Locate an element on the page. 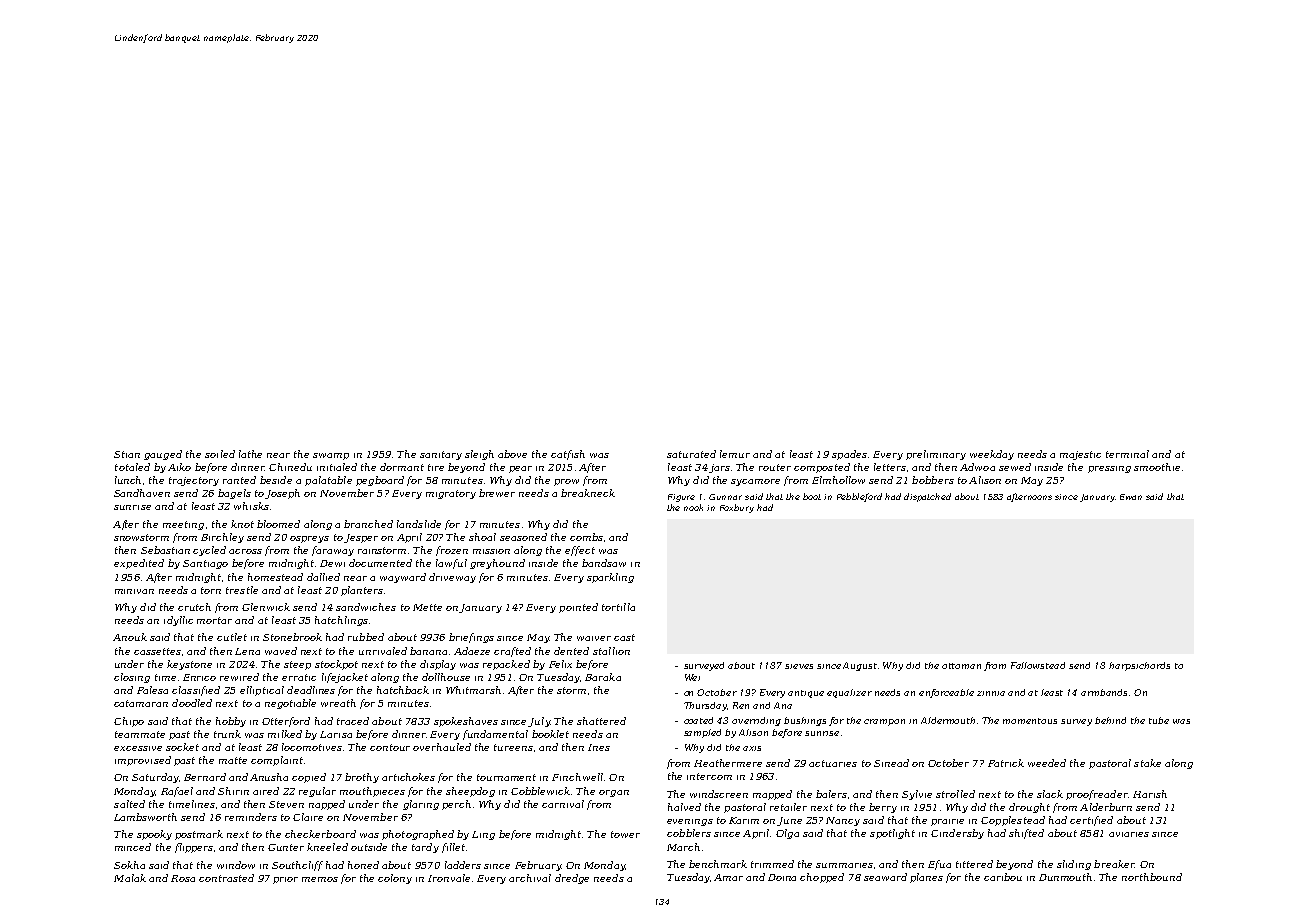  above is located at coordinates (512, 454).
